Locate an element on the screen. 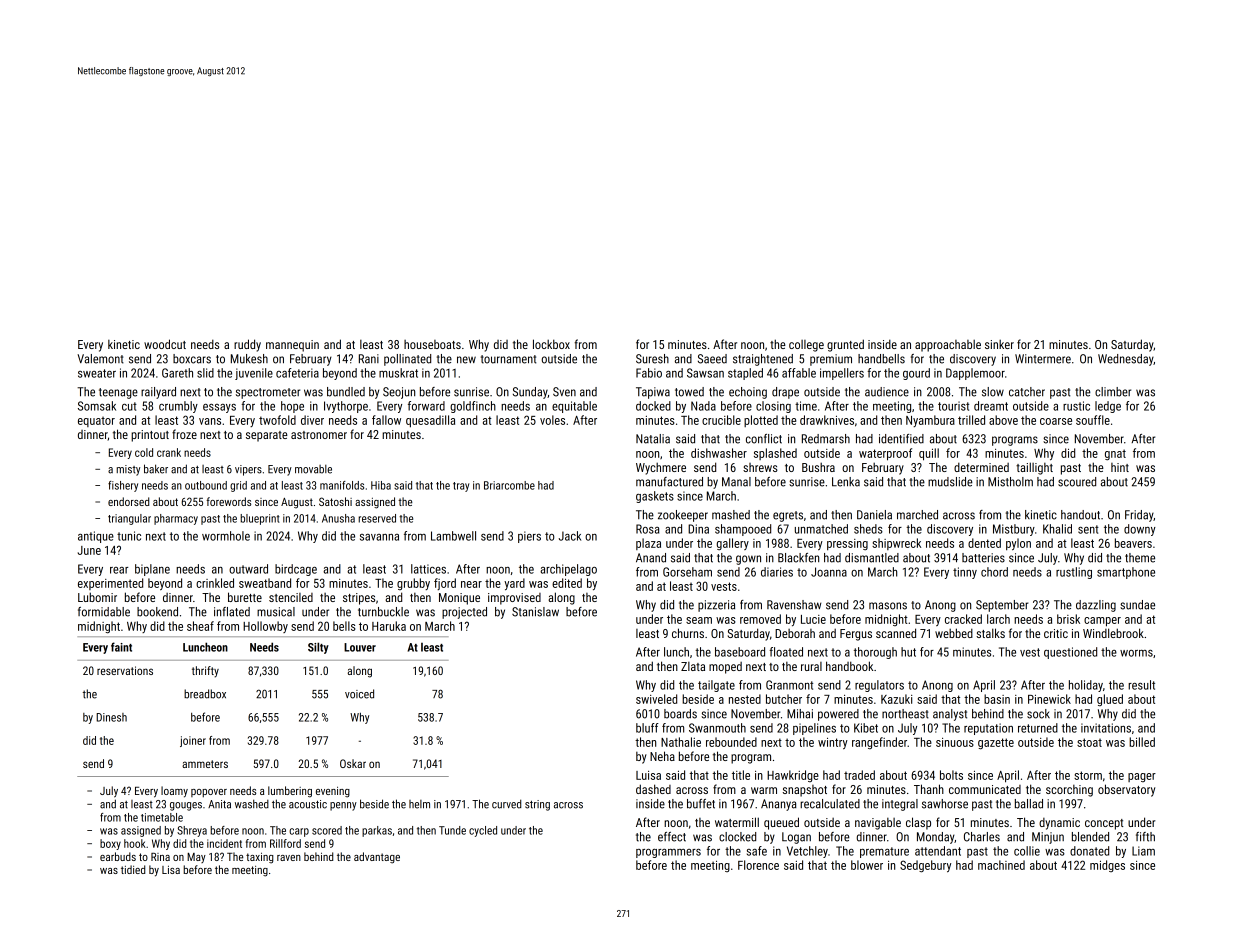 The image size is (1233, 952). Nada is located at coordinates (703, 406).
